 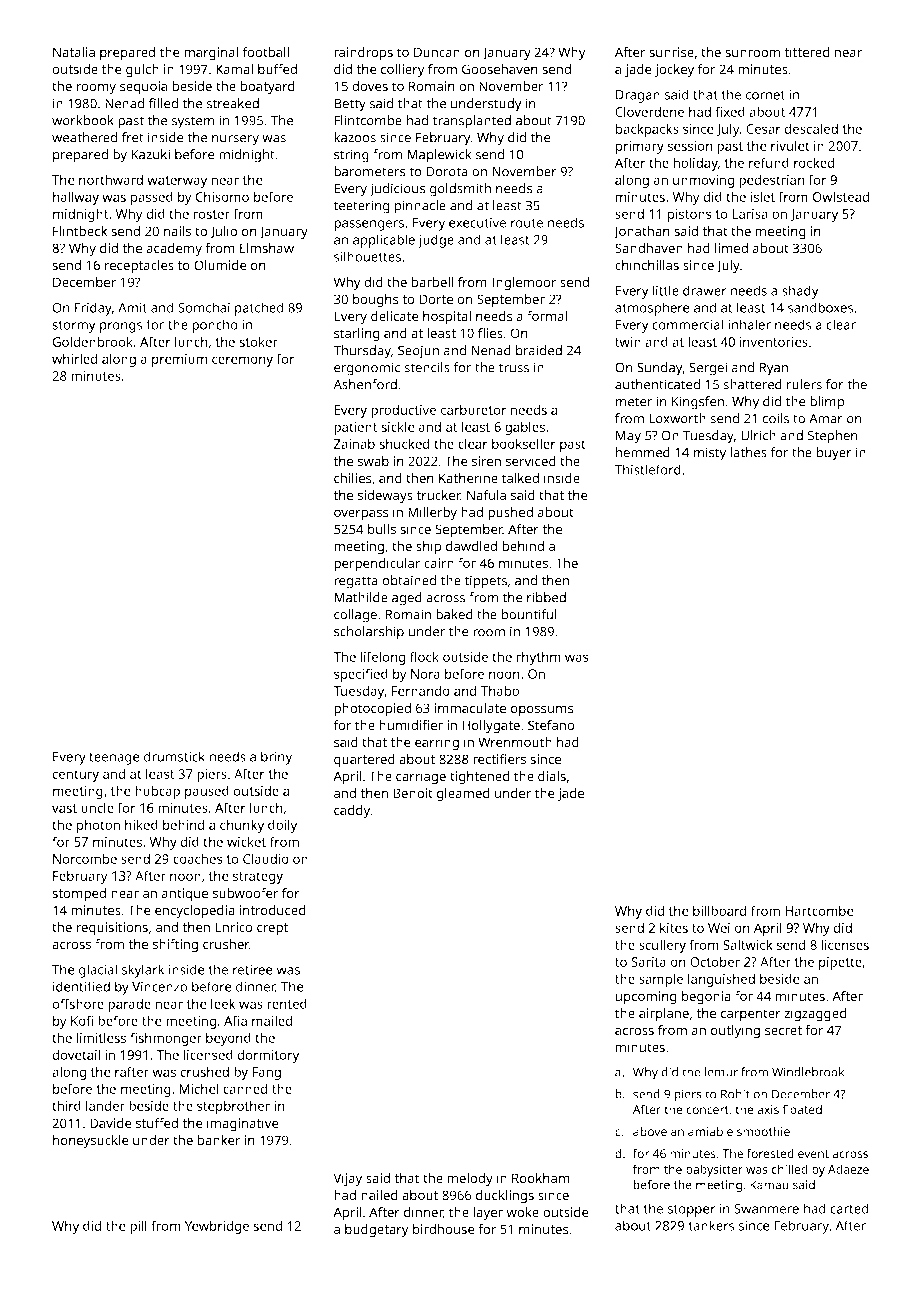 What do you see at coordinates (243, 1125) in the document?
I see `imaginative` at bounding box center [243, 1125].
